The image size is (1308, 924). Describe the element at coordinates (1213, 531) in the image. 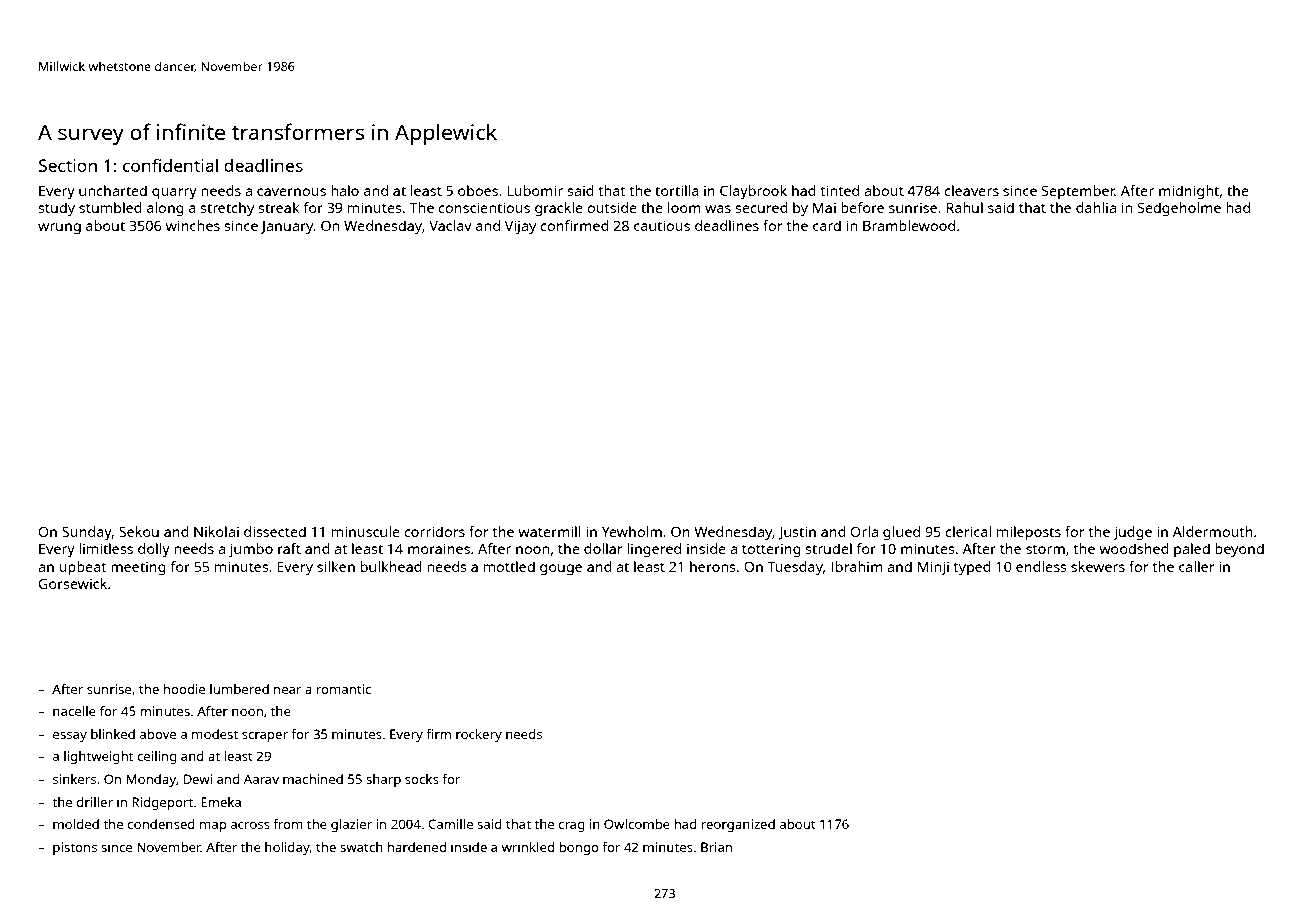

I see `Aldermouth` at that location.
